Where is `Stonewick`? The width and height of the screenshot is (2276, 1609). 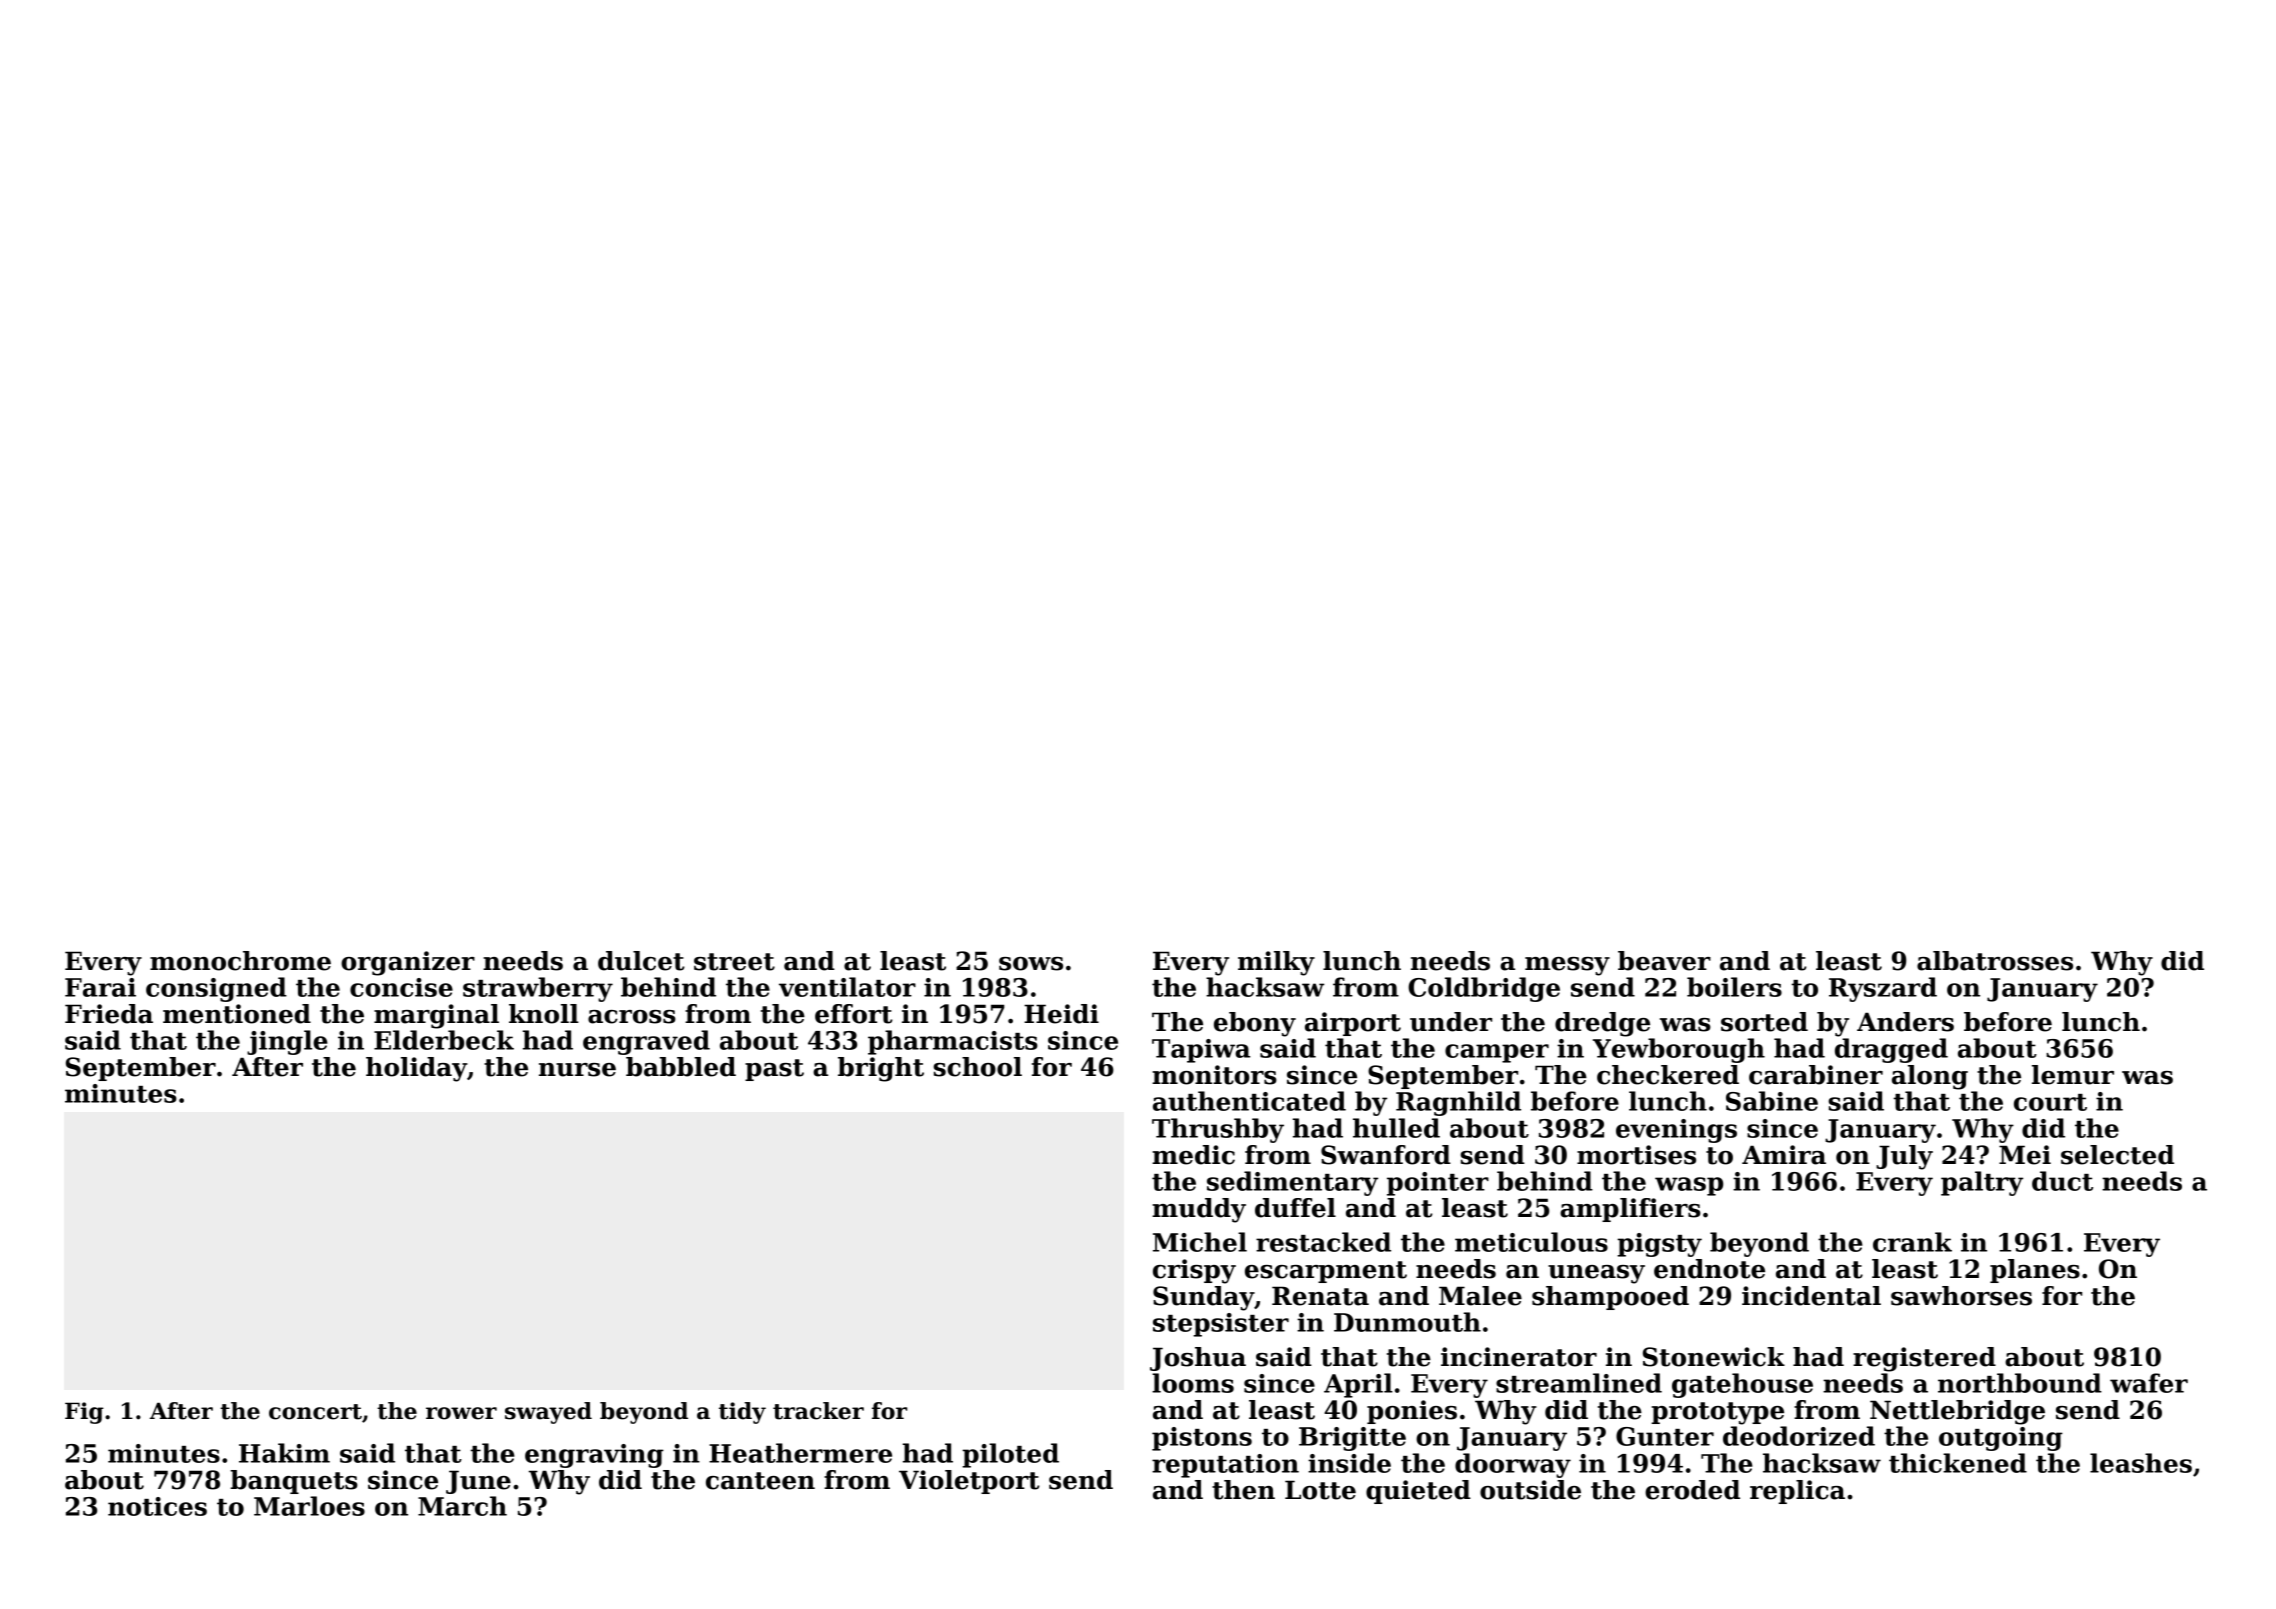 Stonewick is located at coordinates (1714, 1357).
